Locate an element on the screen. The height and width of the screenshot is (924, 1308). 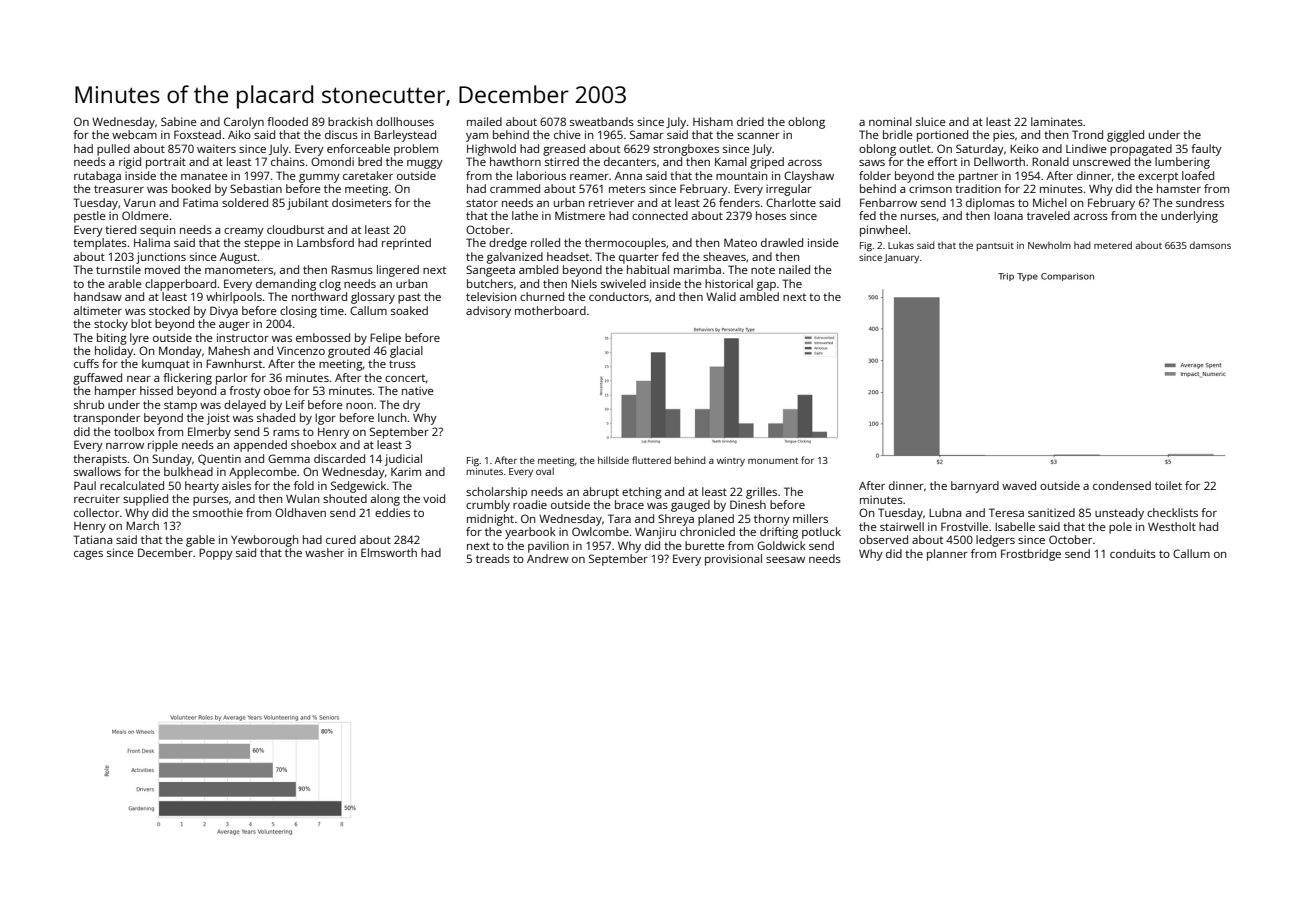
cages is located at coordinates (88, 555).
